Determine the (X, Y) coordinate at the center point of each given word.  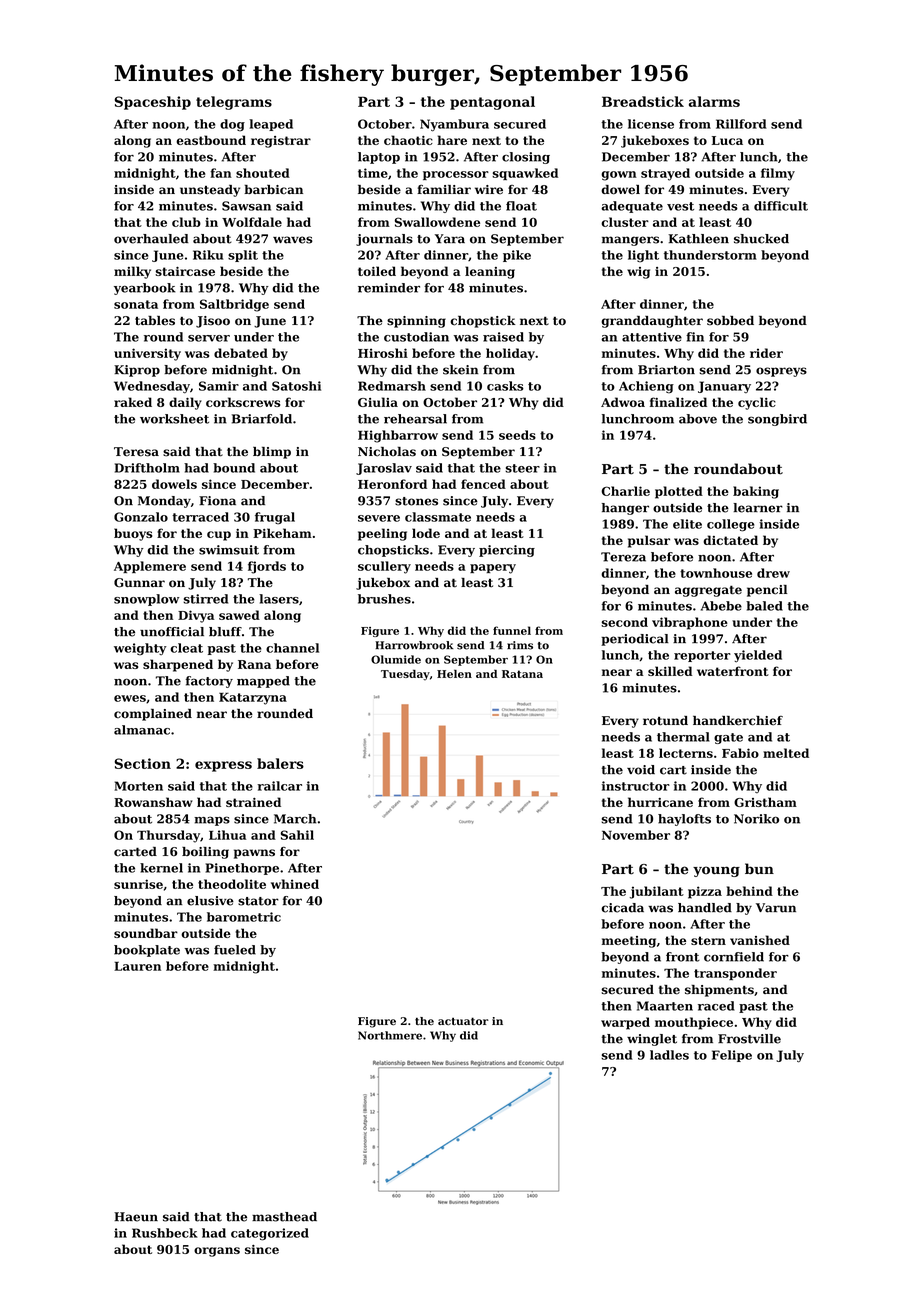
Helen (454, 674)
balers (280, 763)
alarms (714, 101)
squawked (525, 174)
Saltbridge (234, 305)
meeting (629, 942)
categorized (270, 1234)
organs (217, 1252)
